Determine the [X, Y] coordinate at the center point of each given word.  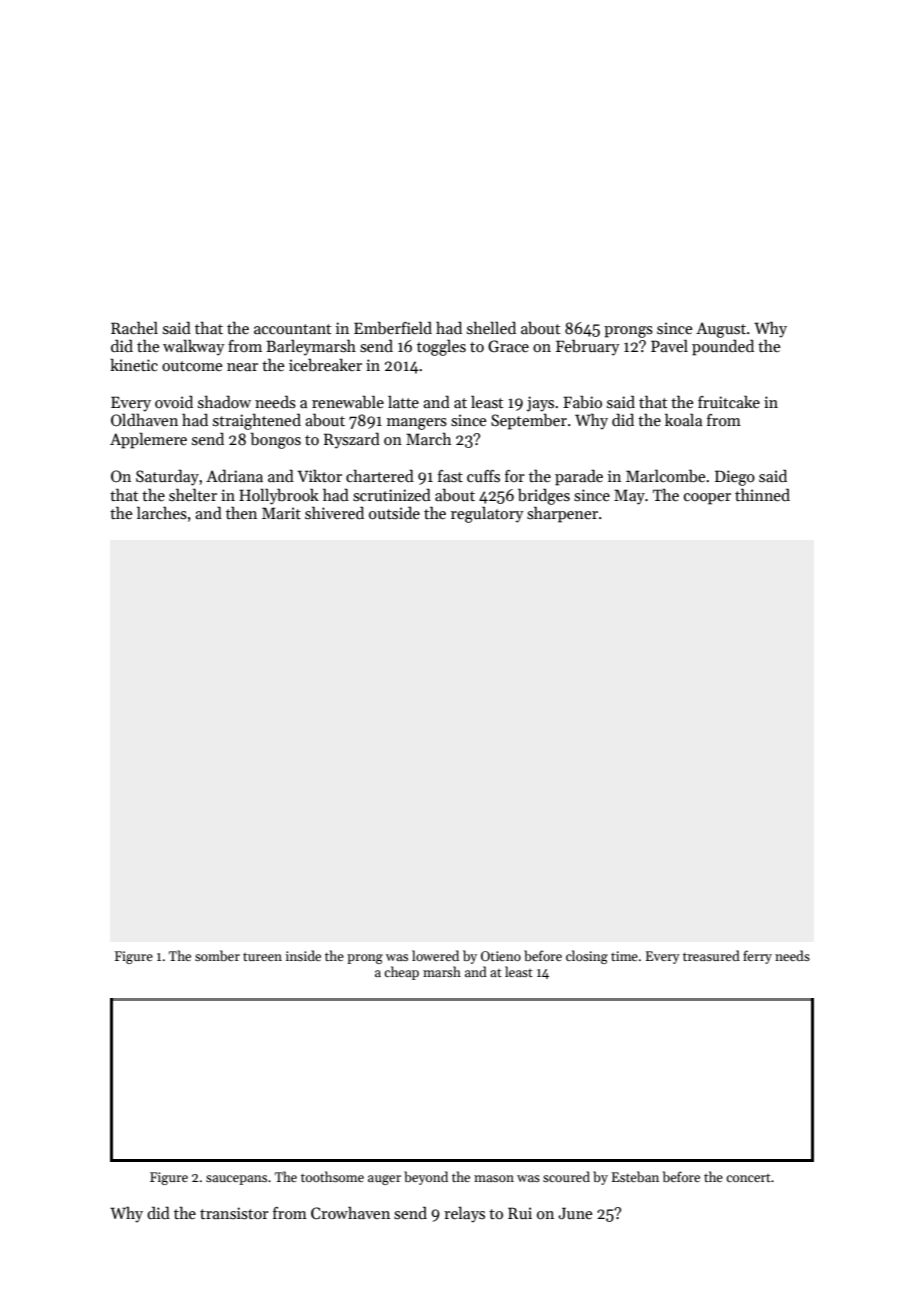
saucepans [236, 1180]
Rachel [134, 327]
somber [217, 955]
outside [394, 512]
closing [587, 957]
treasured [711, 955]
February [588, 347]
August [721, 330]
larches [162, 513]
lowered [435, 955]
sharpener [562, 514]
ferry [757, 957]
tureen [262, 957]
